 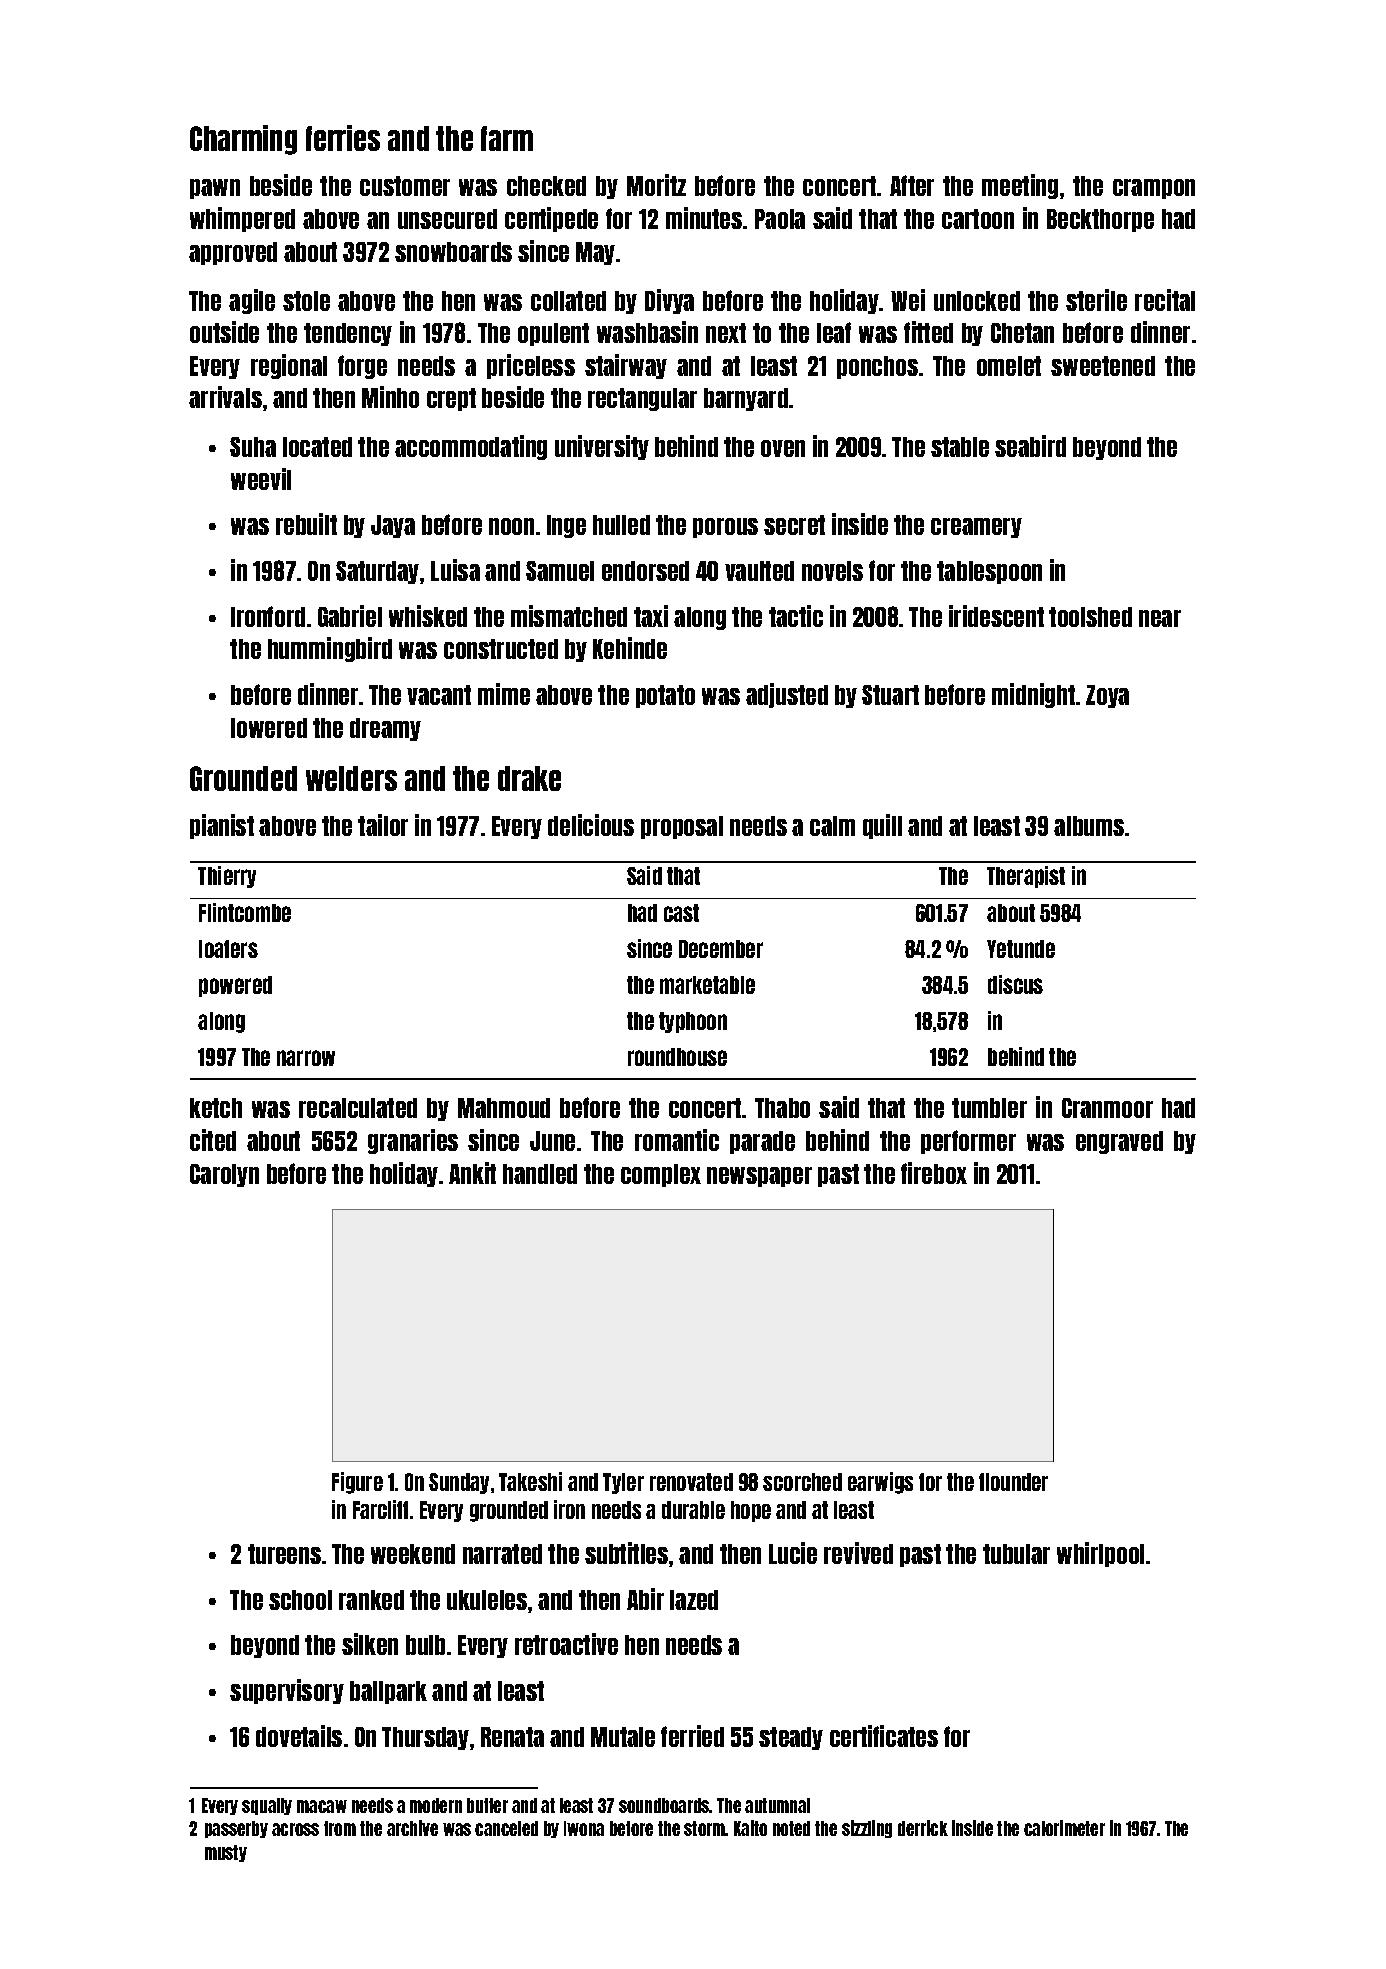 What do you see at coordinates (393, 526) in the screenshot?
I see `Jaya` at bounding box center [393, 526].
